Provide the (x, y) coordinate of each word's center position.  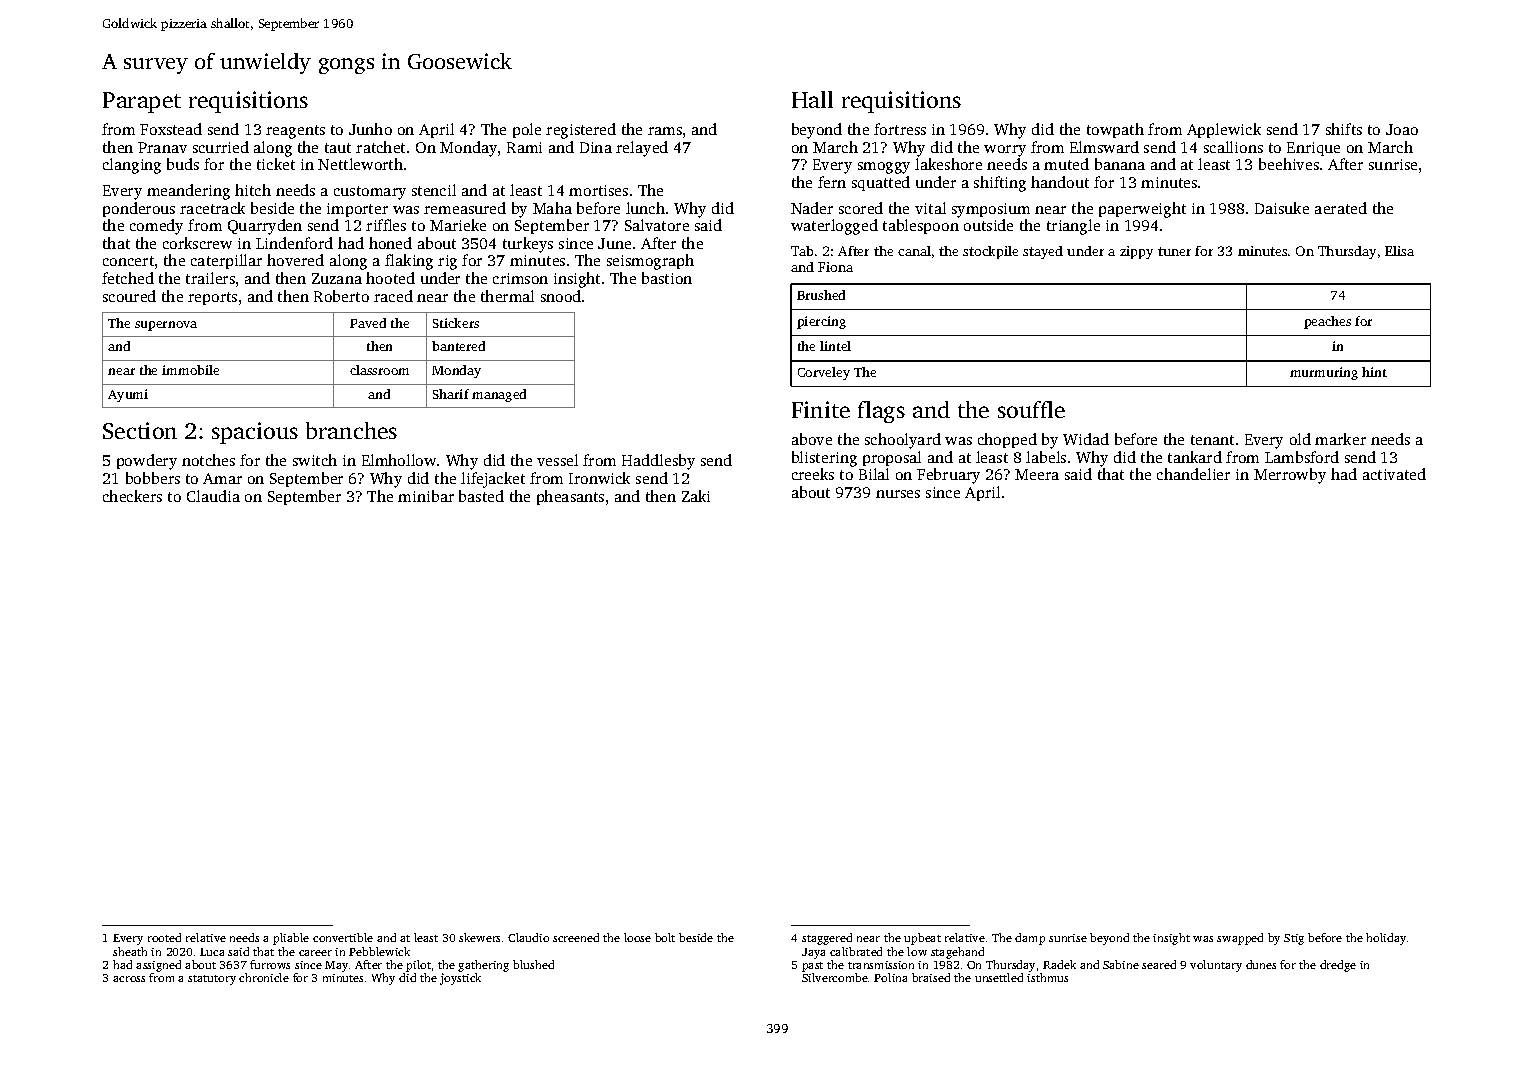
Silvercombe (835, 977)
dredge (1338, 966)
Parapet (142, 102)
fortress (900, 129)
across (129, 979)
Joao (1402, 129)
